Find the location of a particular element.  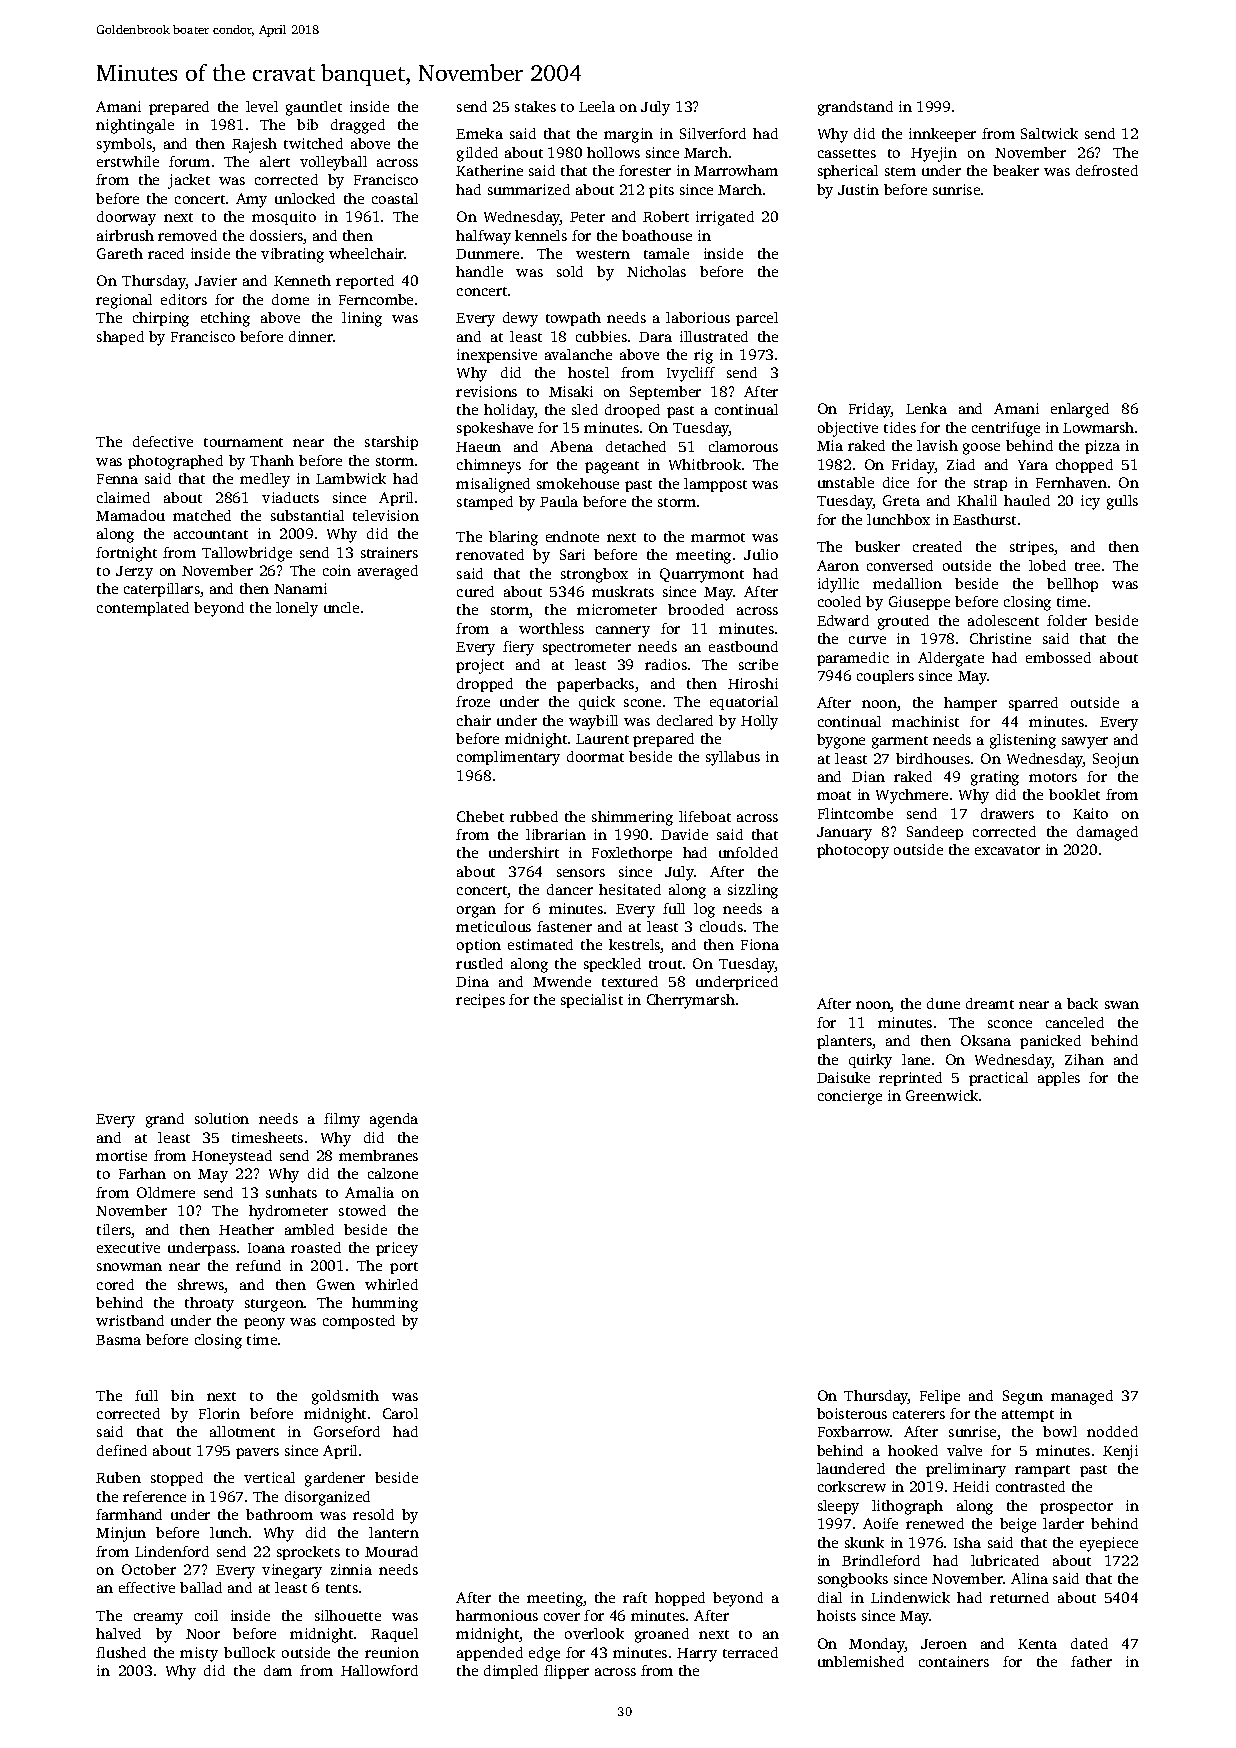

Peter is located at coordinates (587, 217).
